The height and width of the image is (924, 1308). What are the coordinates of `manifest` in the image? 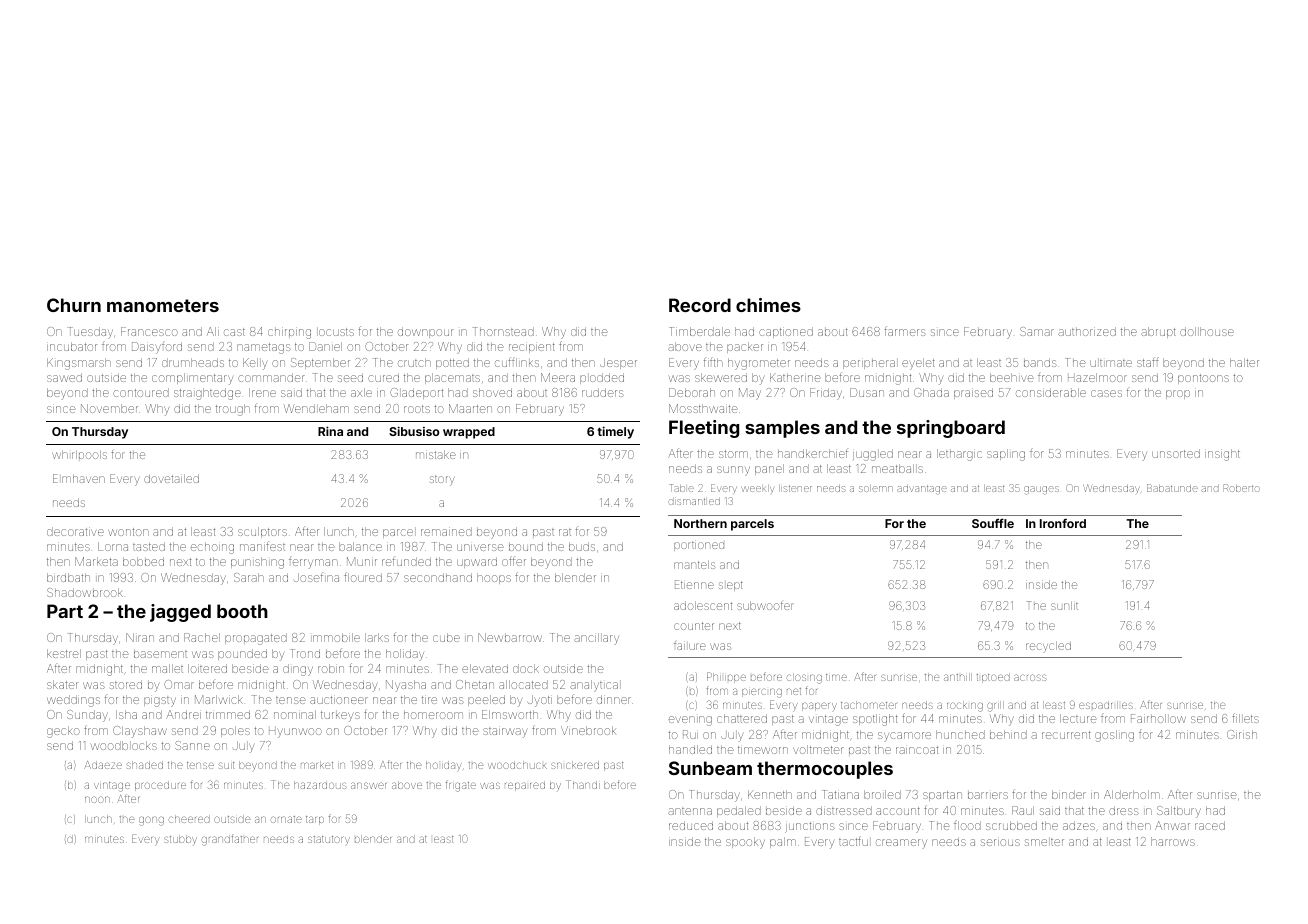 It's located at (262, 546).
